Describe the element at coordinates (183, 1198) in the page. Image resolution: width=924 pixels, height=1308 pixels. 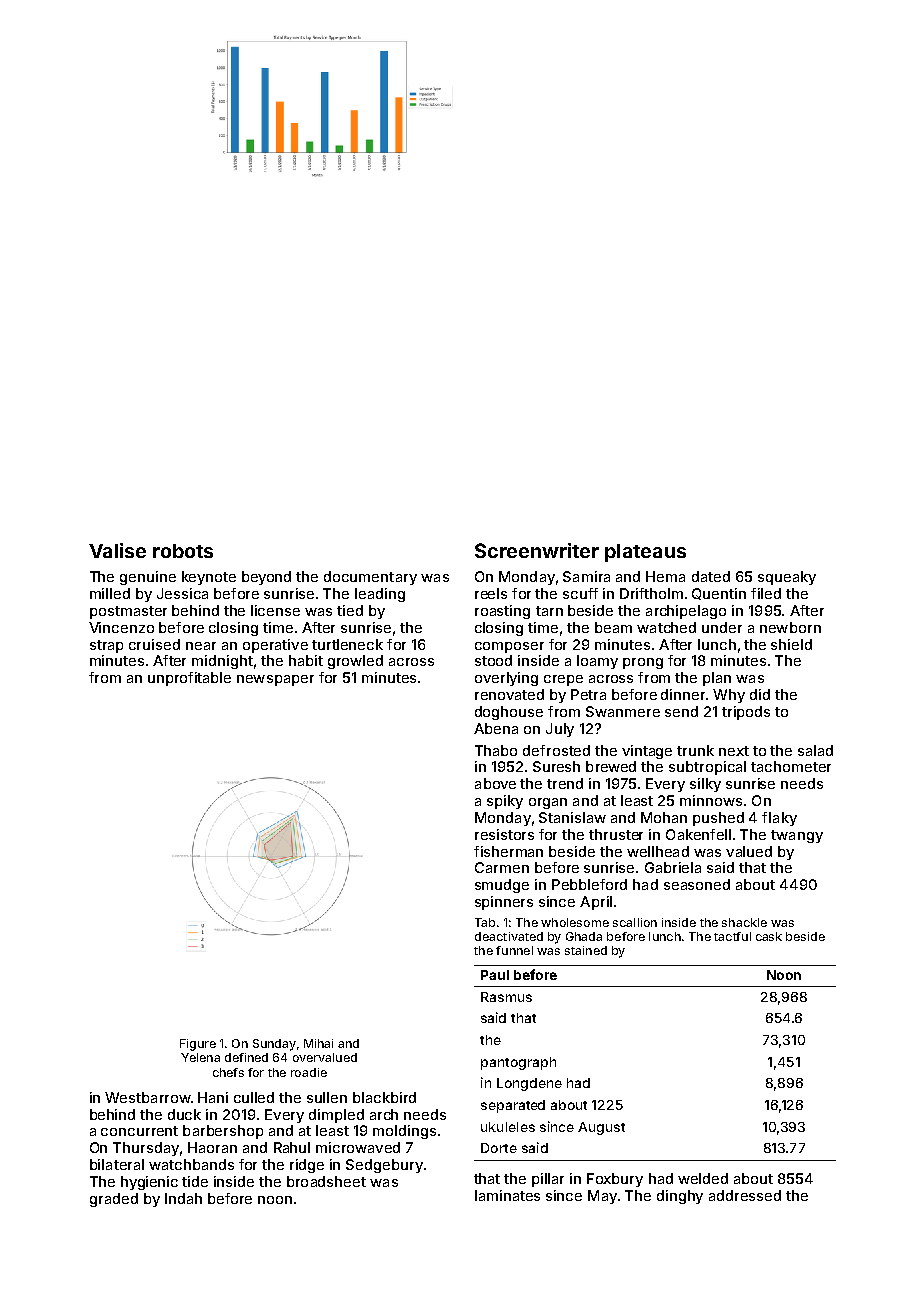
I see `Indah` at that location.
